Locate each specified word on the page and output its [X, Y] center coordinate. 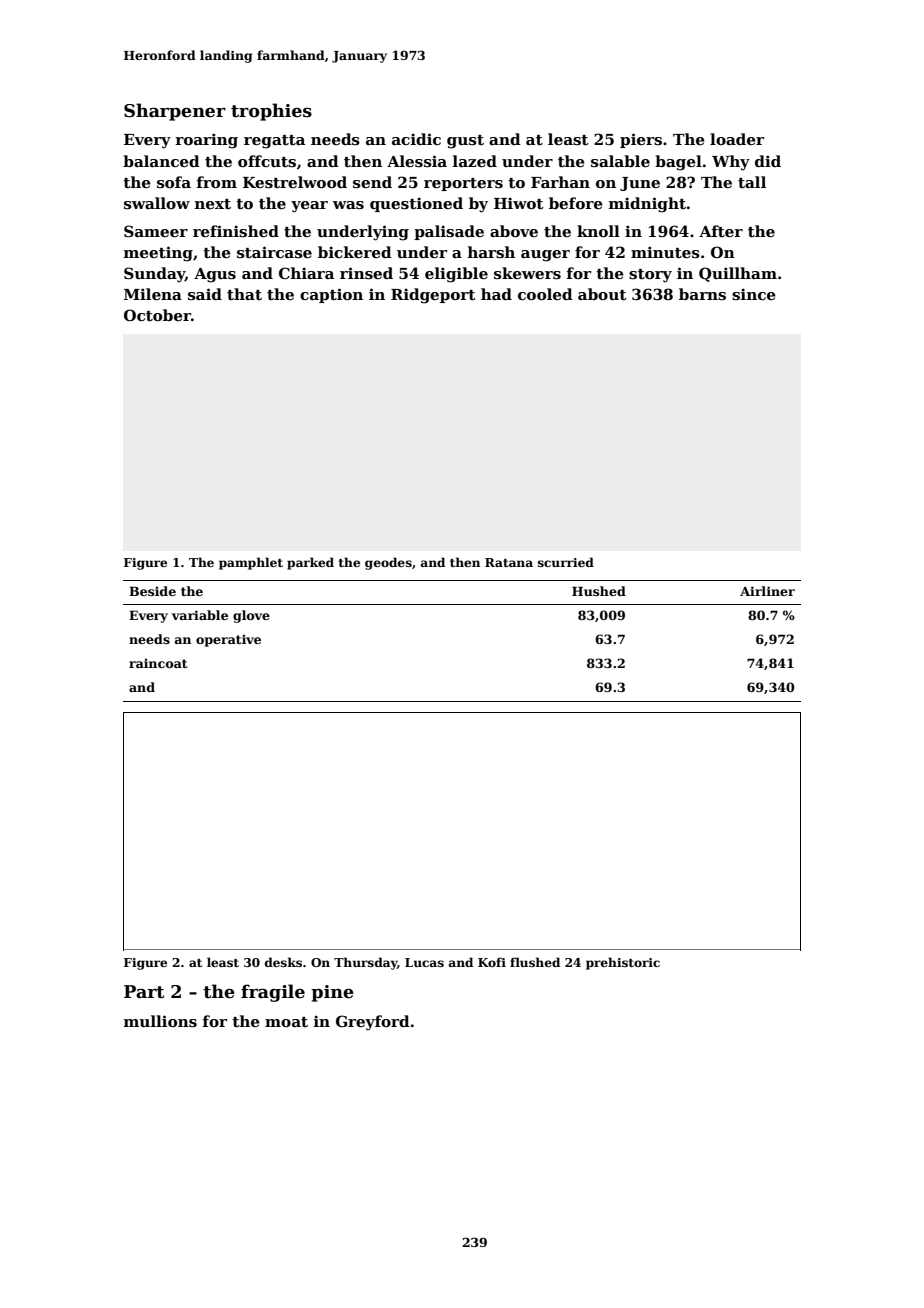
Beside [152, 591]
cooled [545, 294]
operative [228, 640]
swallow [157, 203]
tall [752, 182]
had [496, 294]
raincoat [158, 663]
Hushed [599, 591]
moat [286, 1022]
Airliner [767, 591]
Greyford [373, 1023]
